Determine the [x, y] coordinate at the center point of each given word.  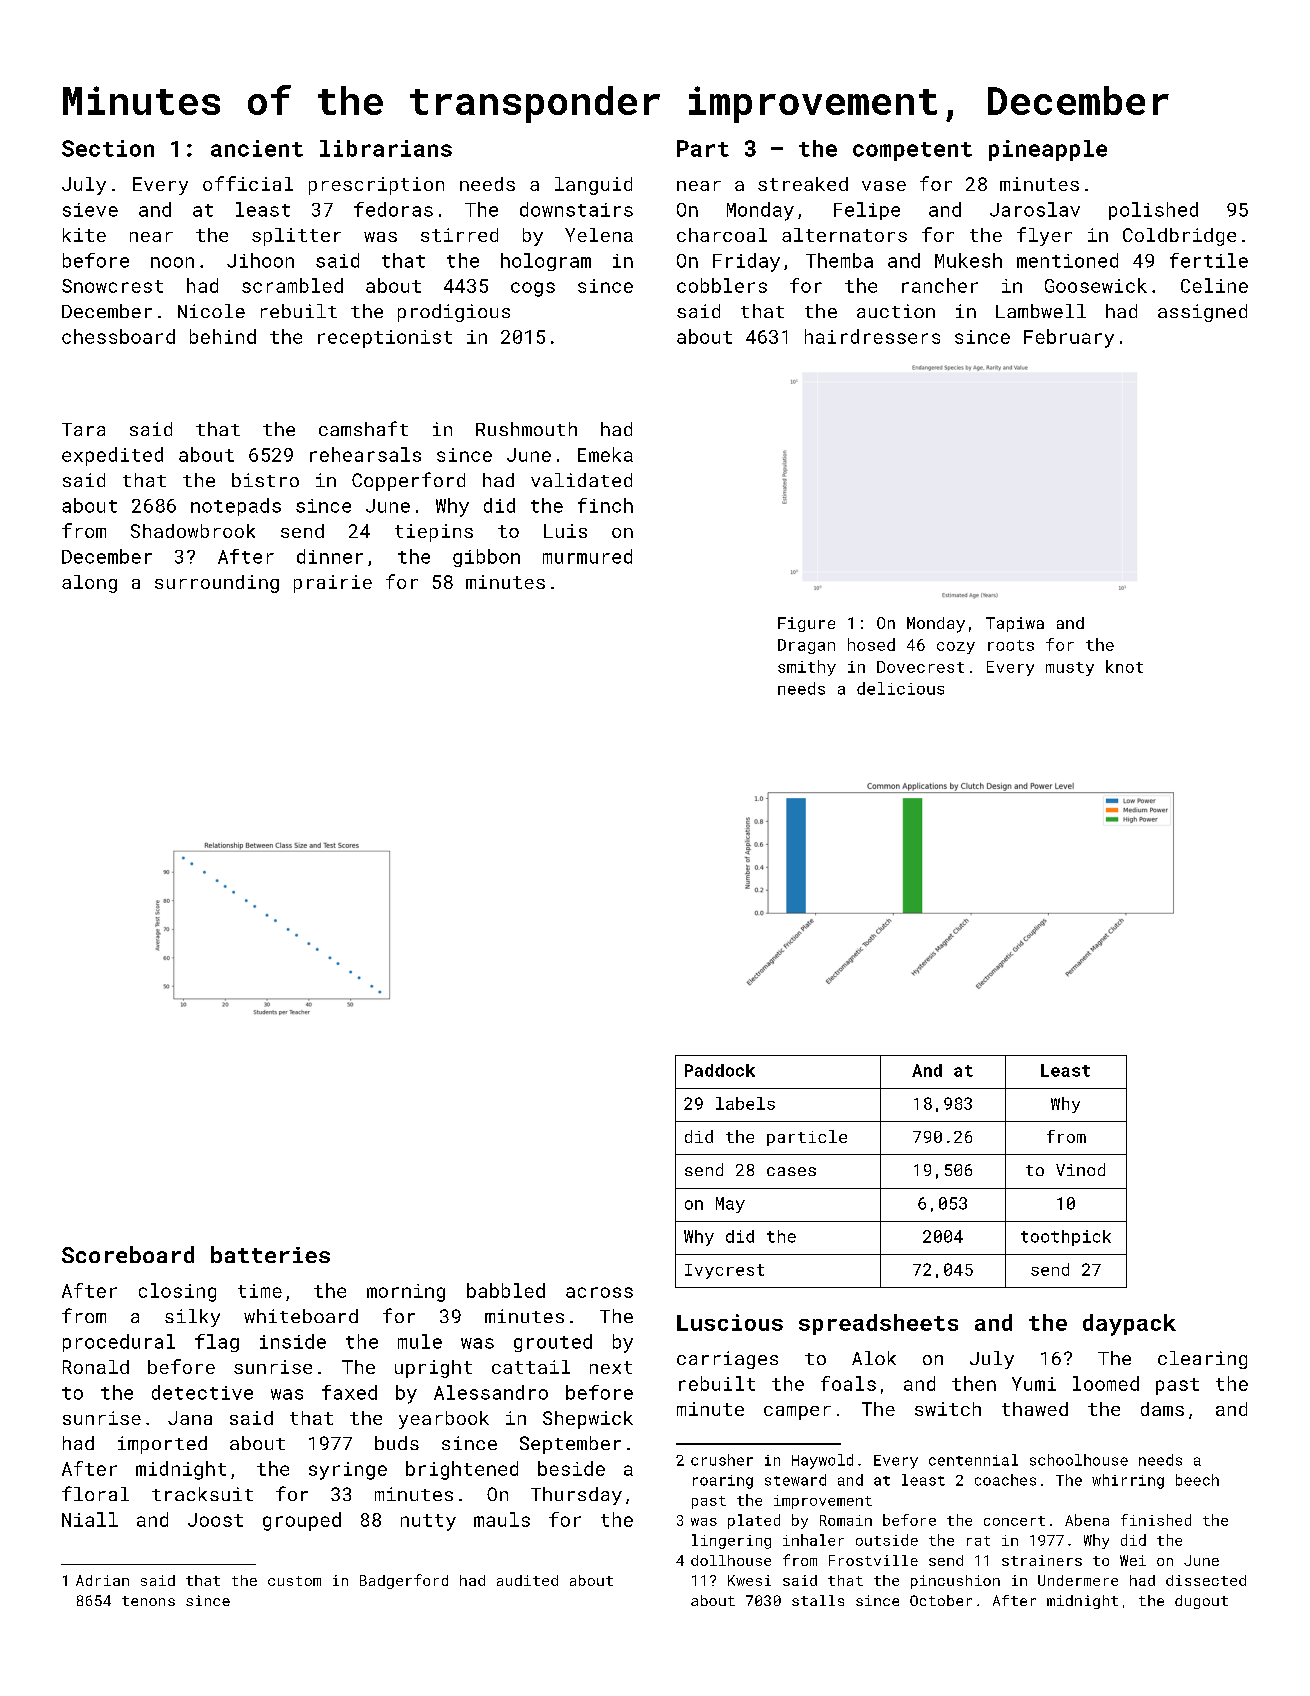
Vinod [1080, 1169]
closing [177, 1292]
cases [791, 1171]
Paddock [720, 1070]
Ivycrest [724, 1271]
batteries [270, 1254]
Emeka [605, 454]
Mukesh [968, 260]
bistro [265, 480]
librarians [386, 148]
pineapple [1048, 150]
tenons [148, 1601]
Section [108, 148]
